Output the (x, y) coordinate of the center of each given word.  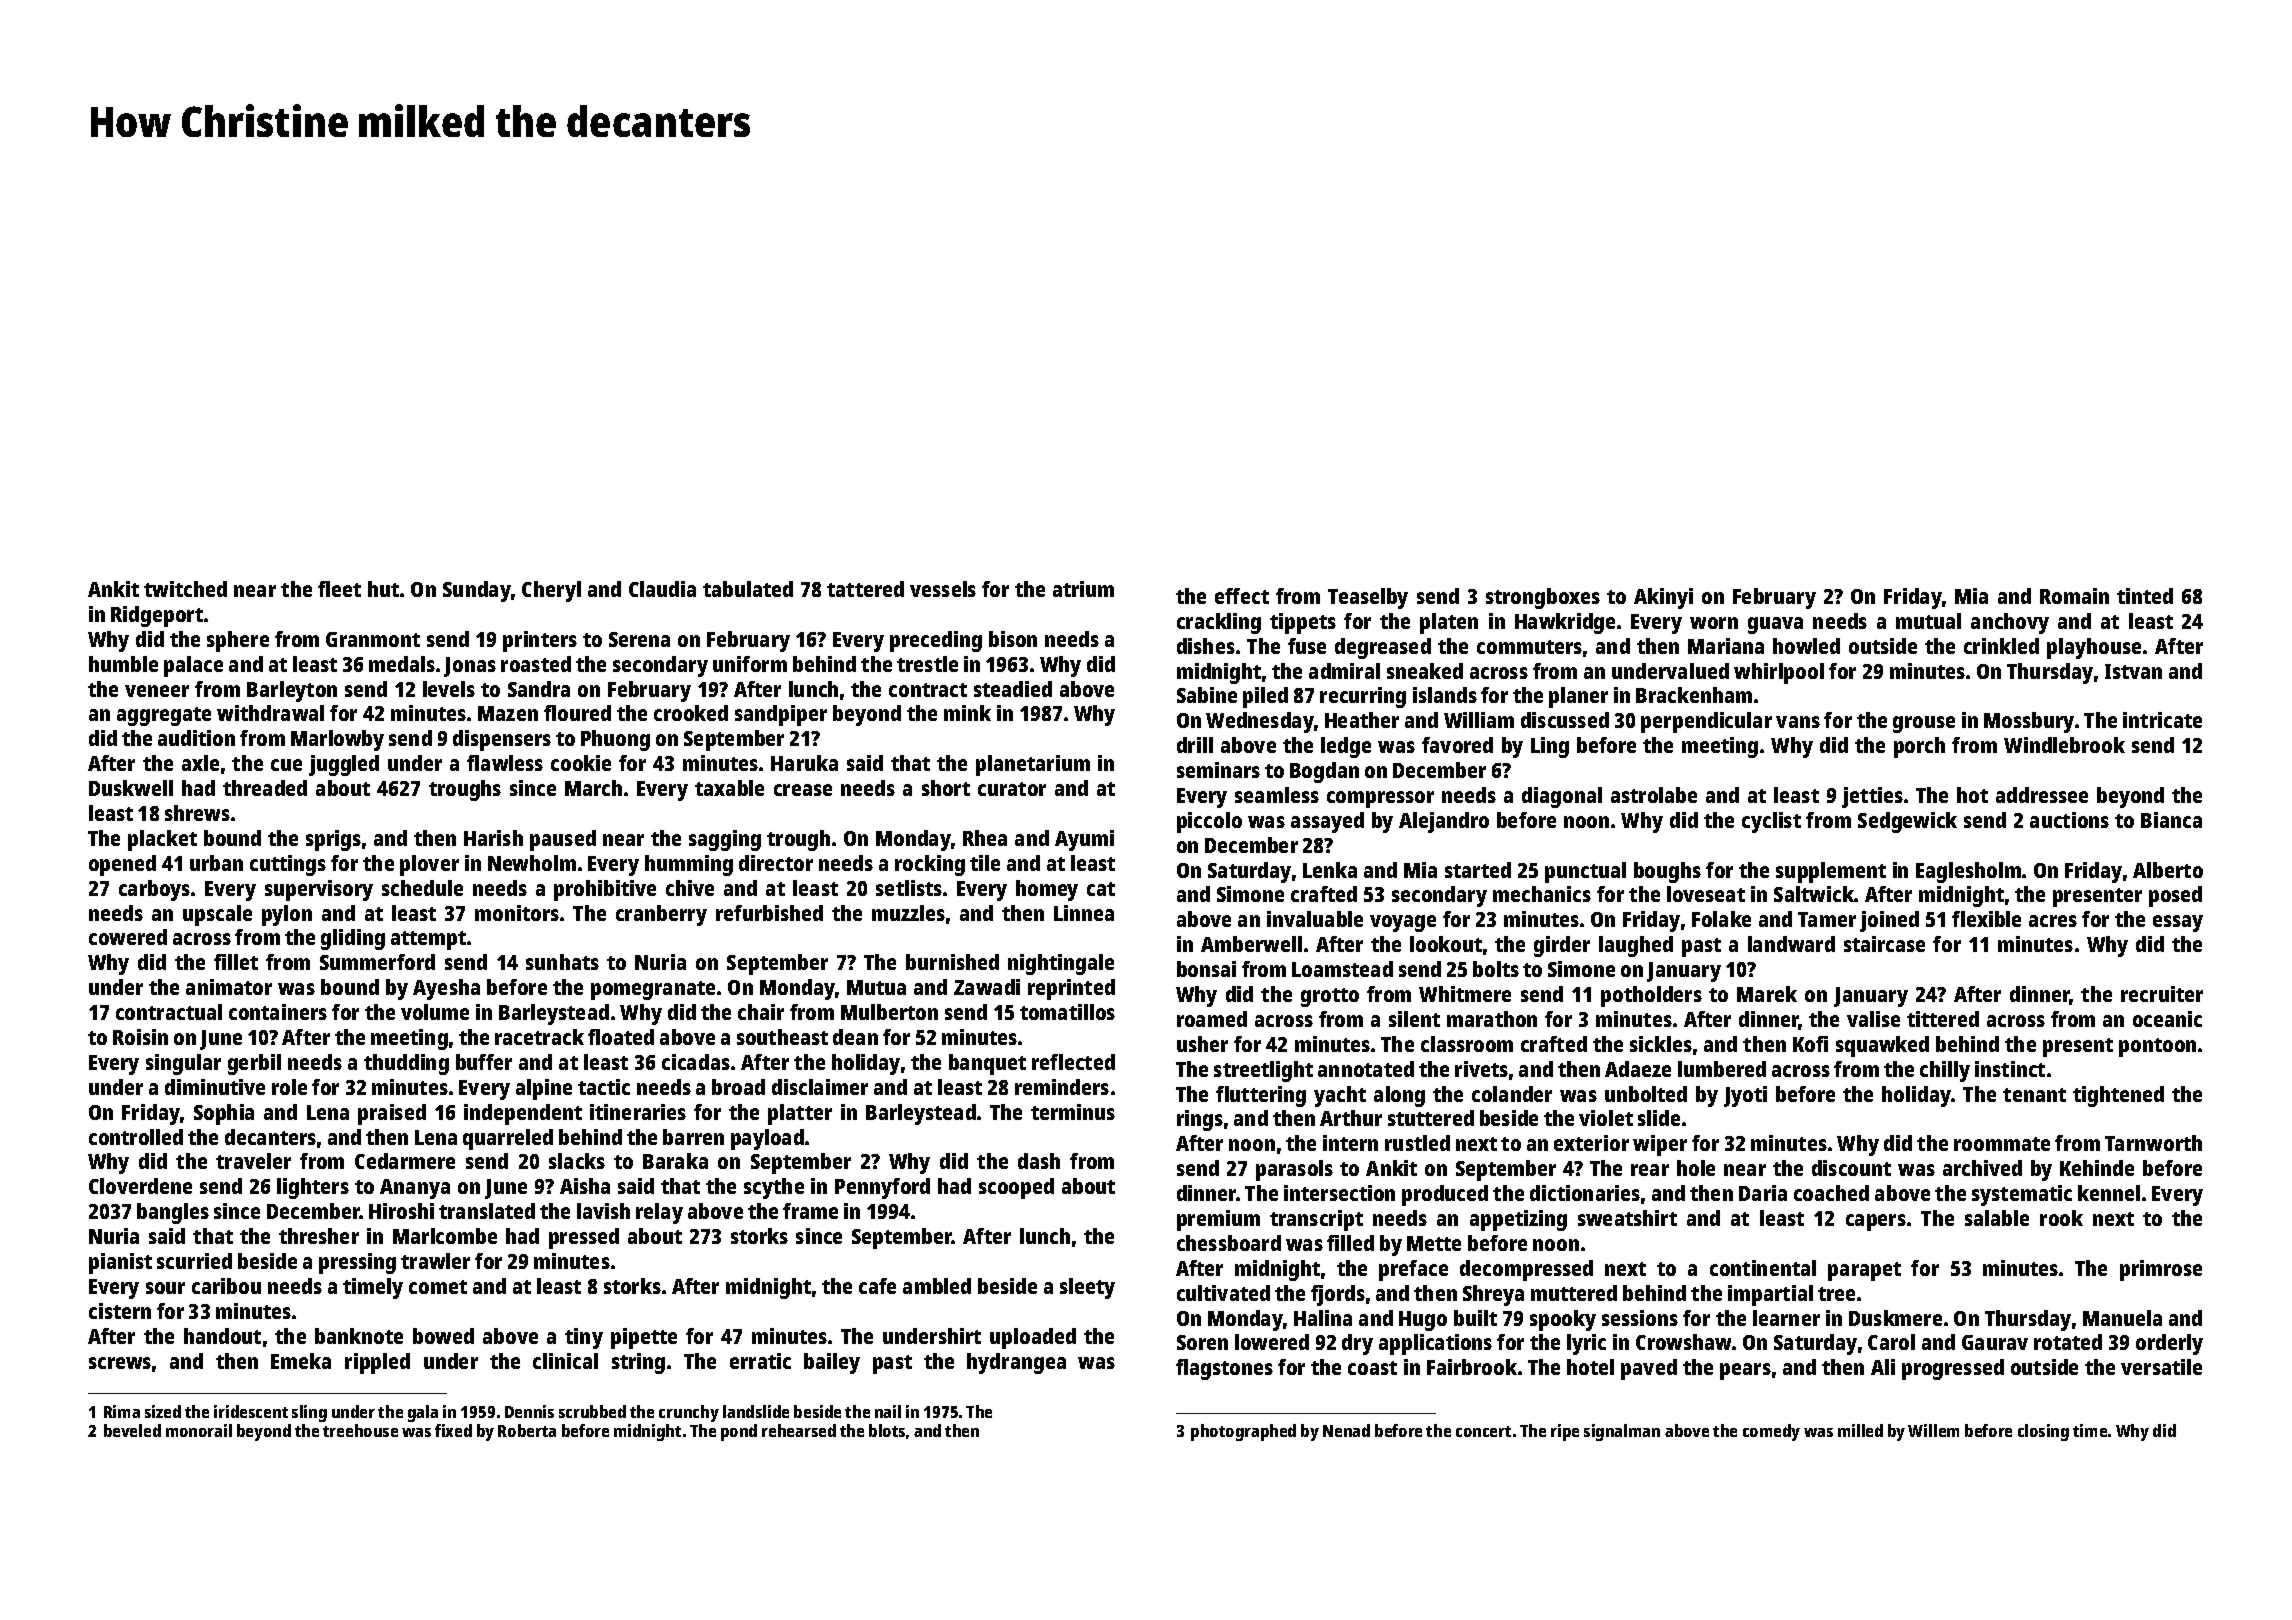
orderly (2169, 1344)
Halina (1323, 1318)
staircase (1884, 944)
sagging (725, 840)
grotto (1330, 997)
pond (739, 1432)
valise (1873, 1019)
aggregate (164, 716)
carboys (154, 890)
